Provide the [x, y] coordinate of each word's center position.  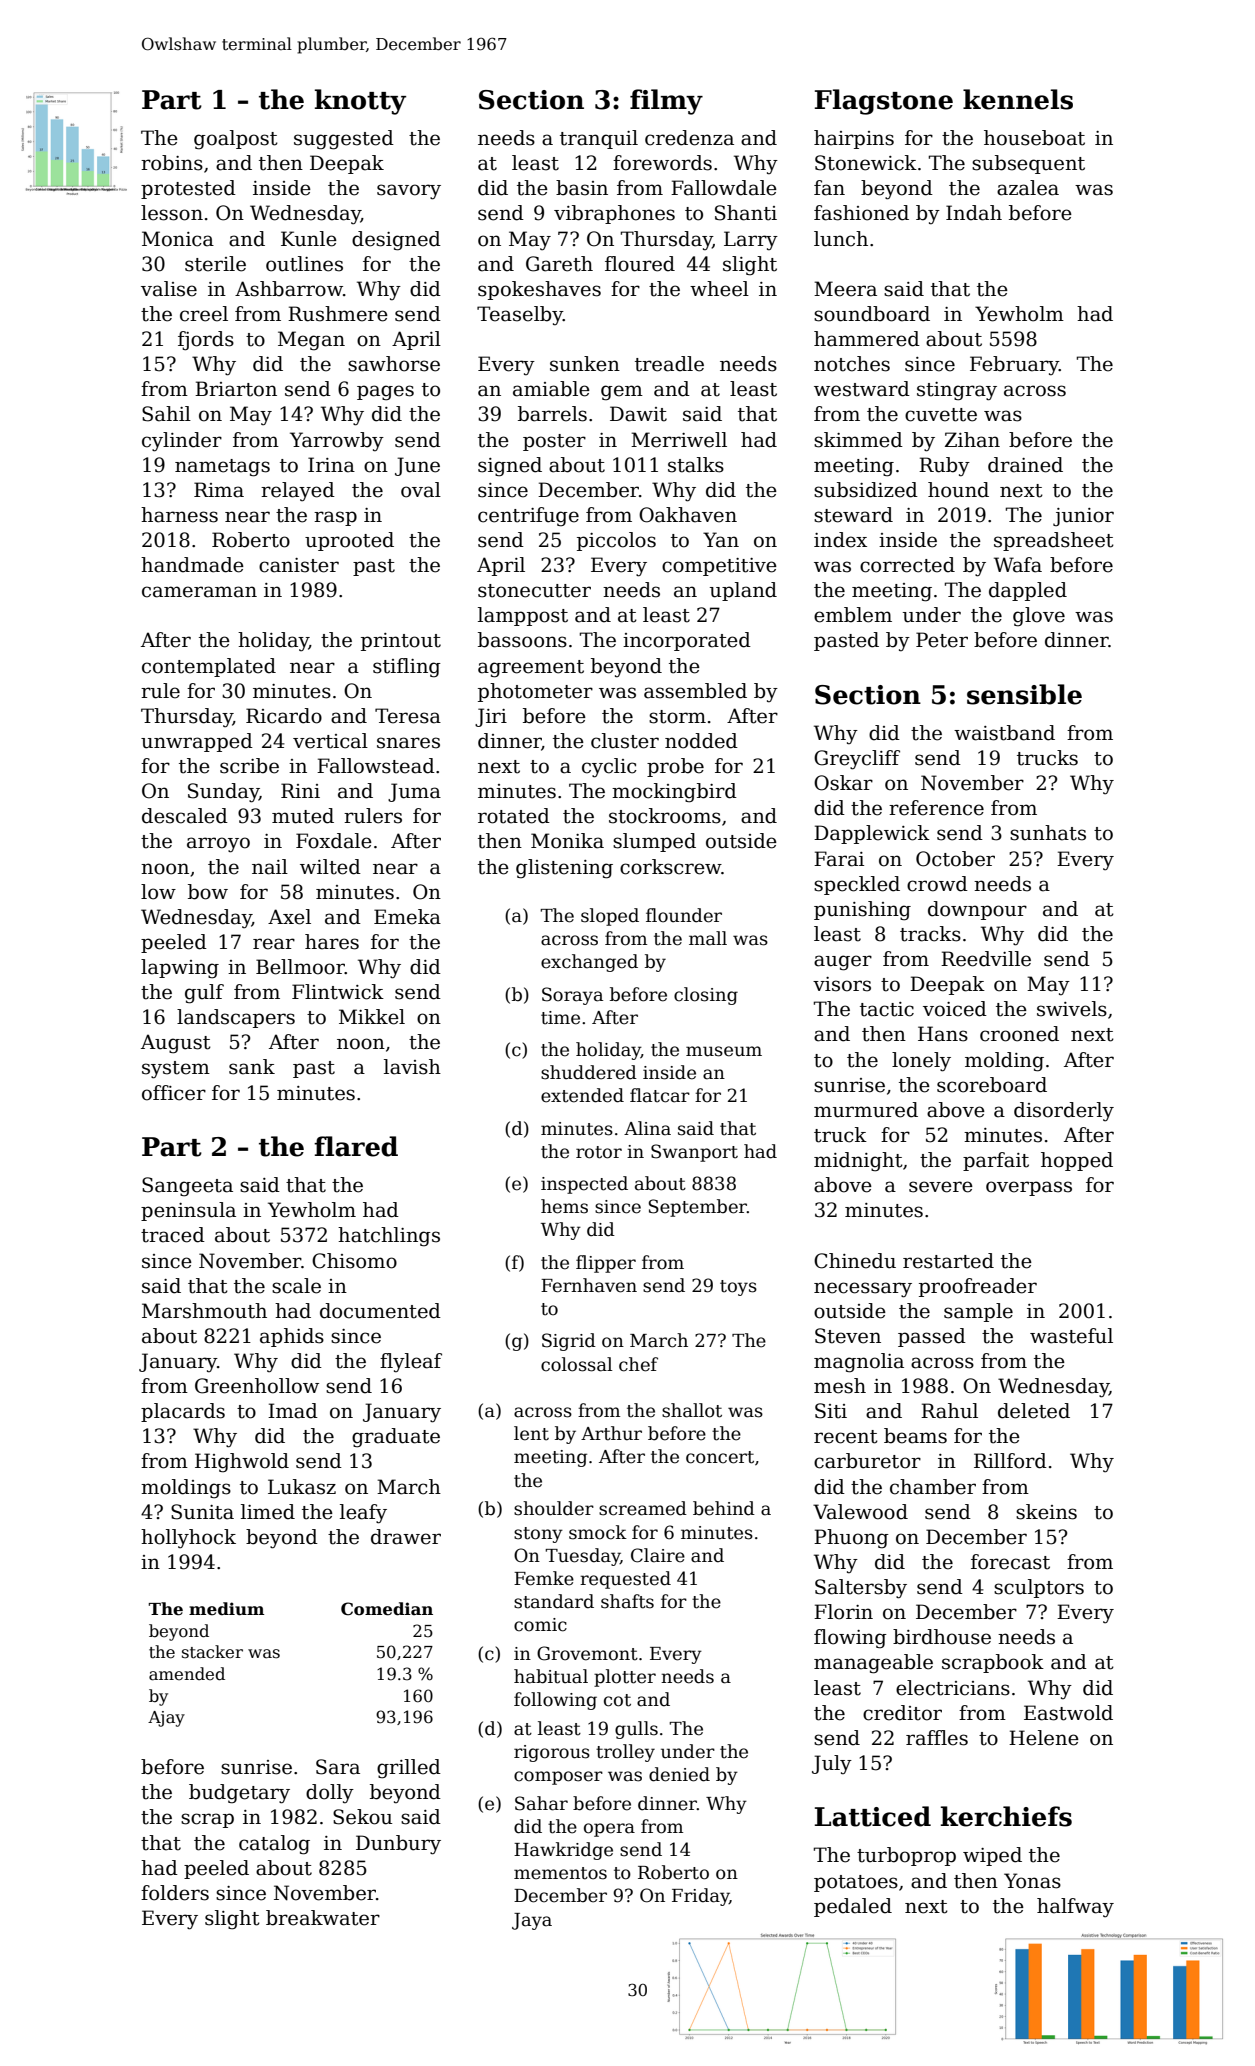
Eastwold [1068, 1713]
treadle [669, 364]
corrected [907, 565]
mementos [560, 1873]
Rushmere [338, 314]
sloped [610, 917]
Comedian [387, 1609]
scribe [249, 766]
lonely [921, 1062]
